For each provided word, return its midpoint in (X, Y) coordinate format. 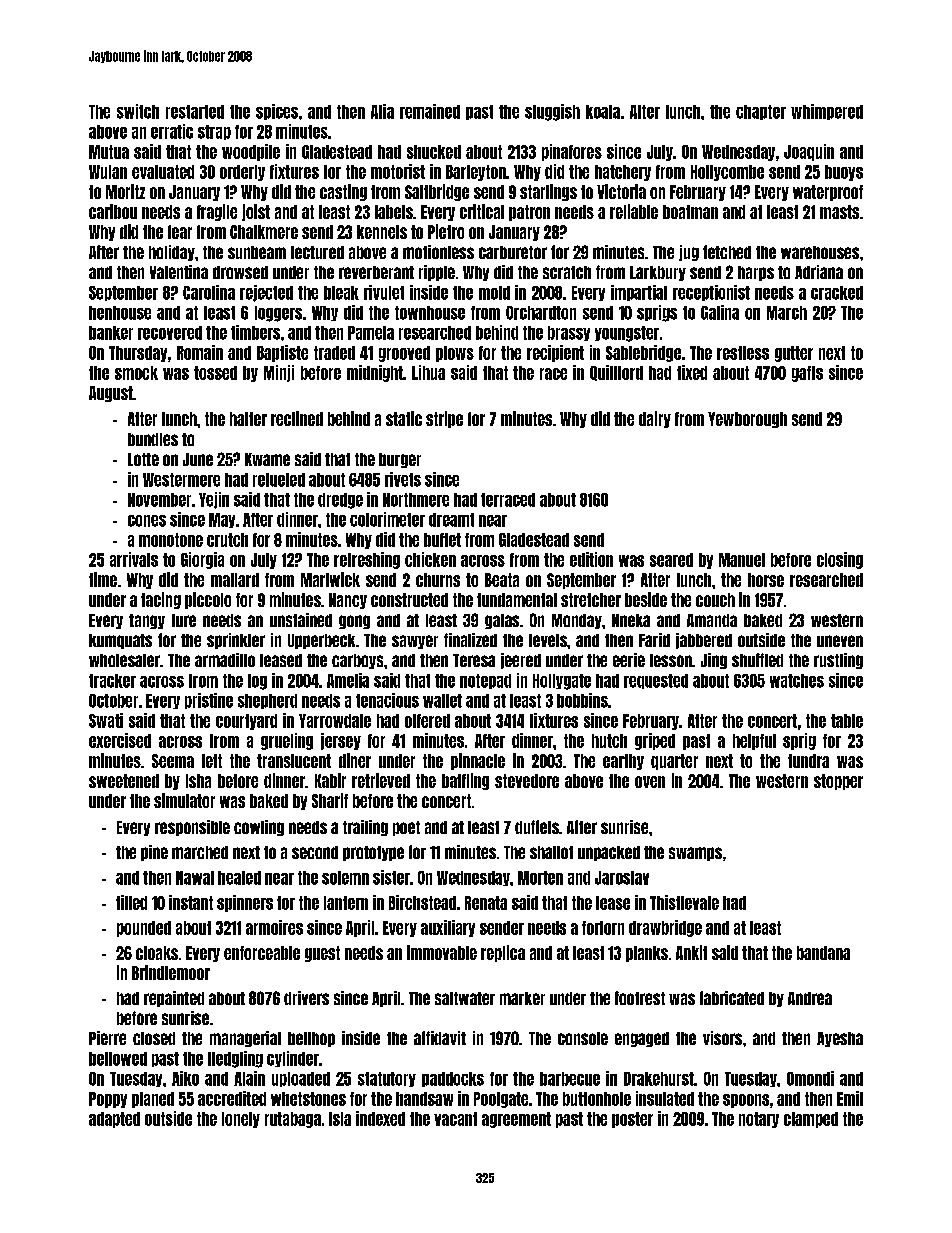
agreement (516, 1120)
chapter (761, 112)
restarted (195, 112)
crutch (227, 540)
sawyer (415, 642)
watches (797, 681)
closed (154, 1038)
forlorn (603, 928)
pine (154, 853)
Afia (382, 111)
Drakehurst (659, 1079)
